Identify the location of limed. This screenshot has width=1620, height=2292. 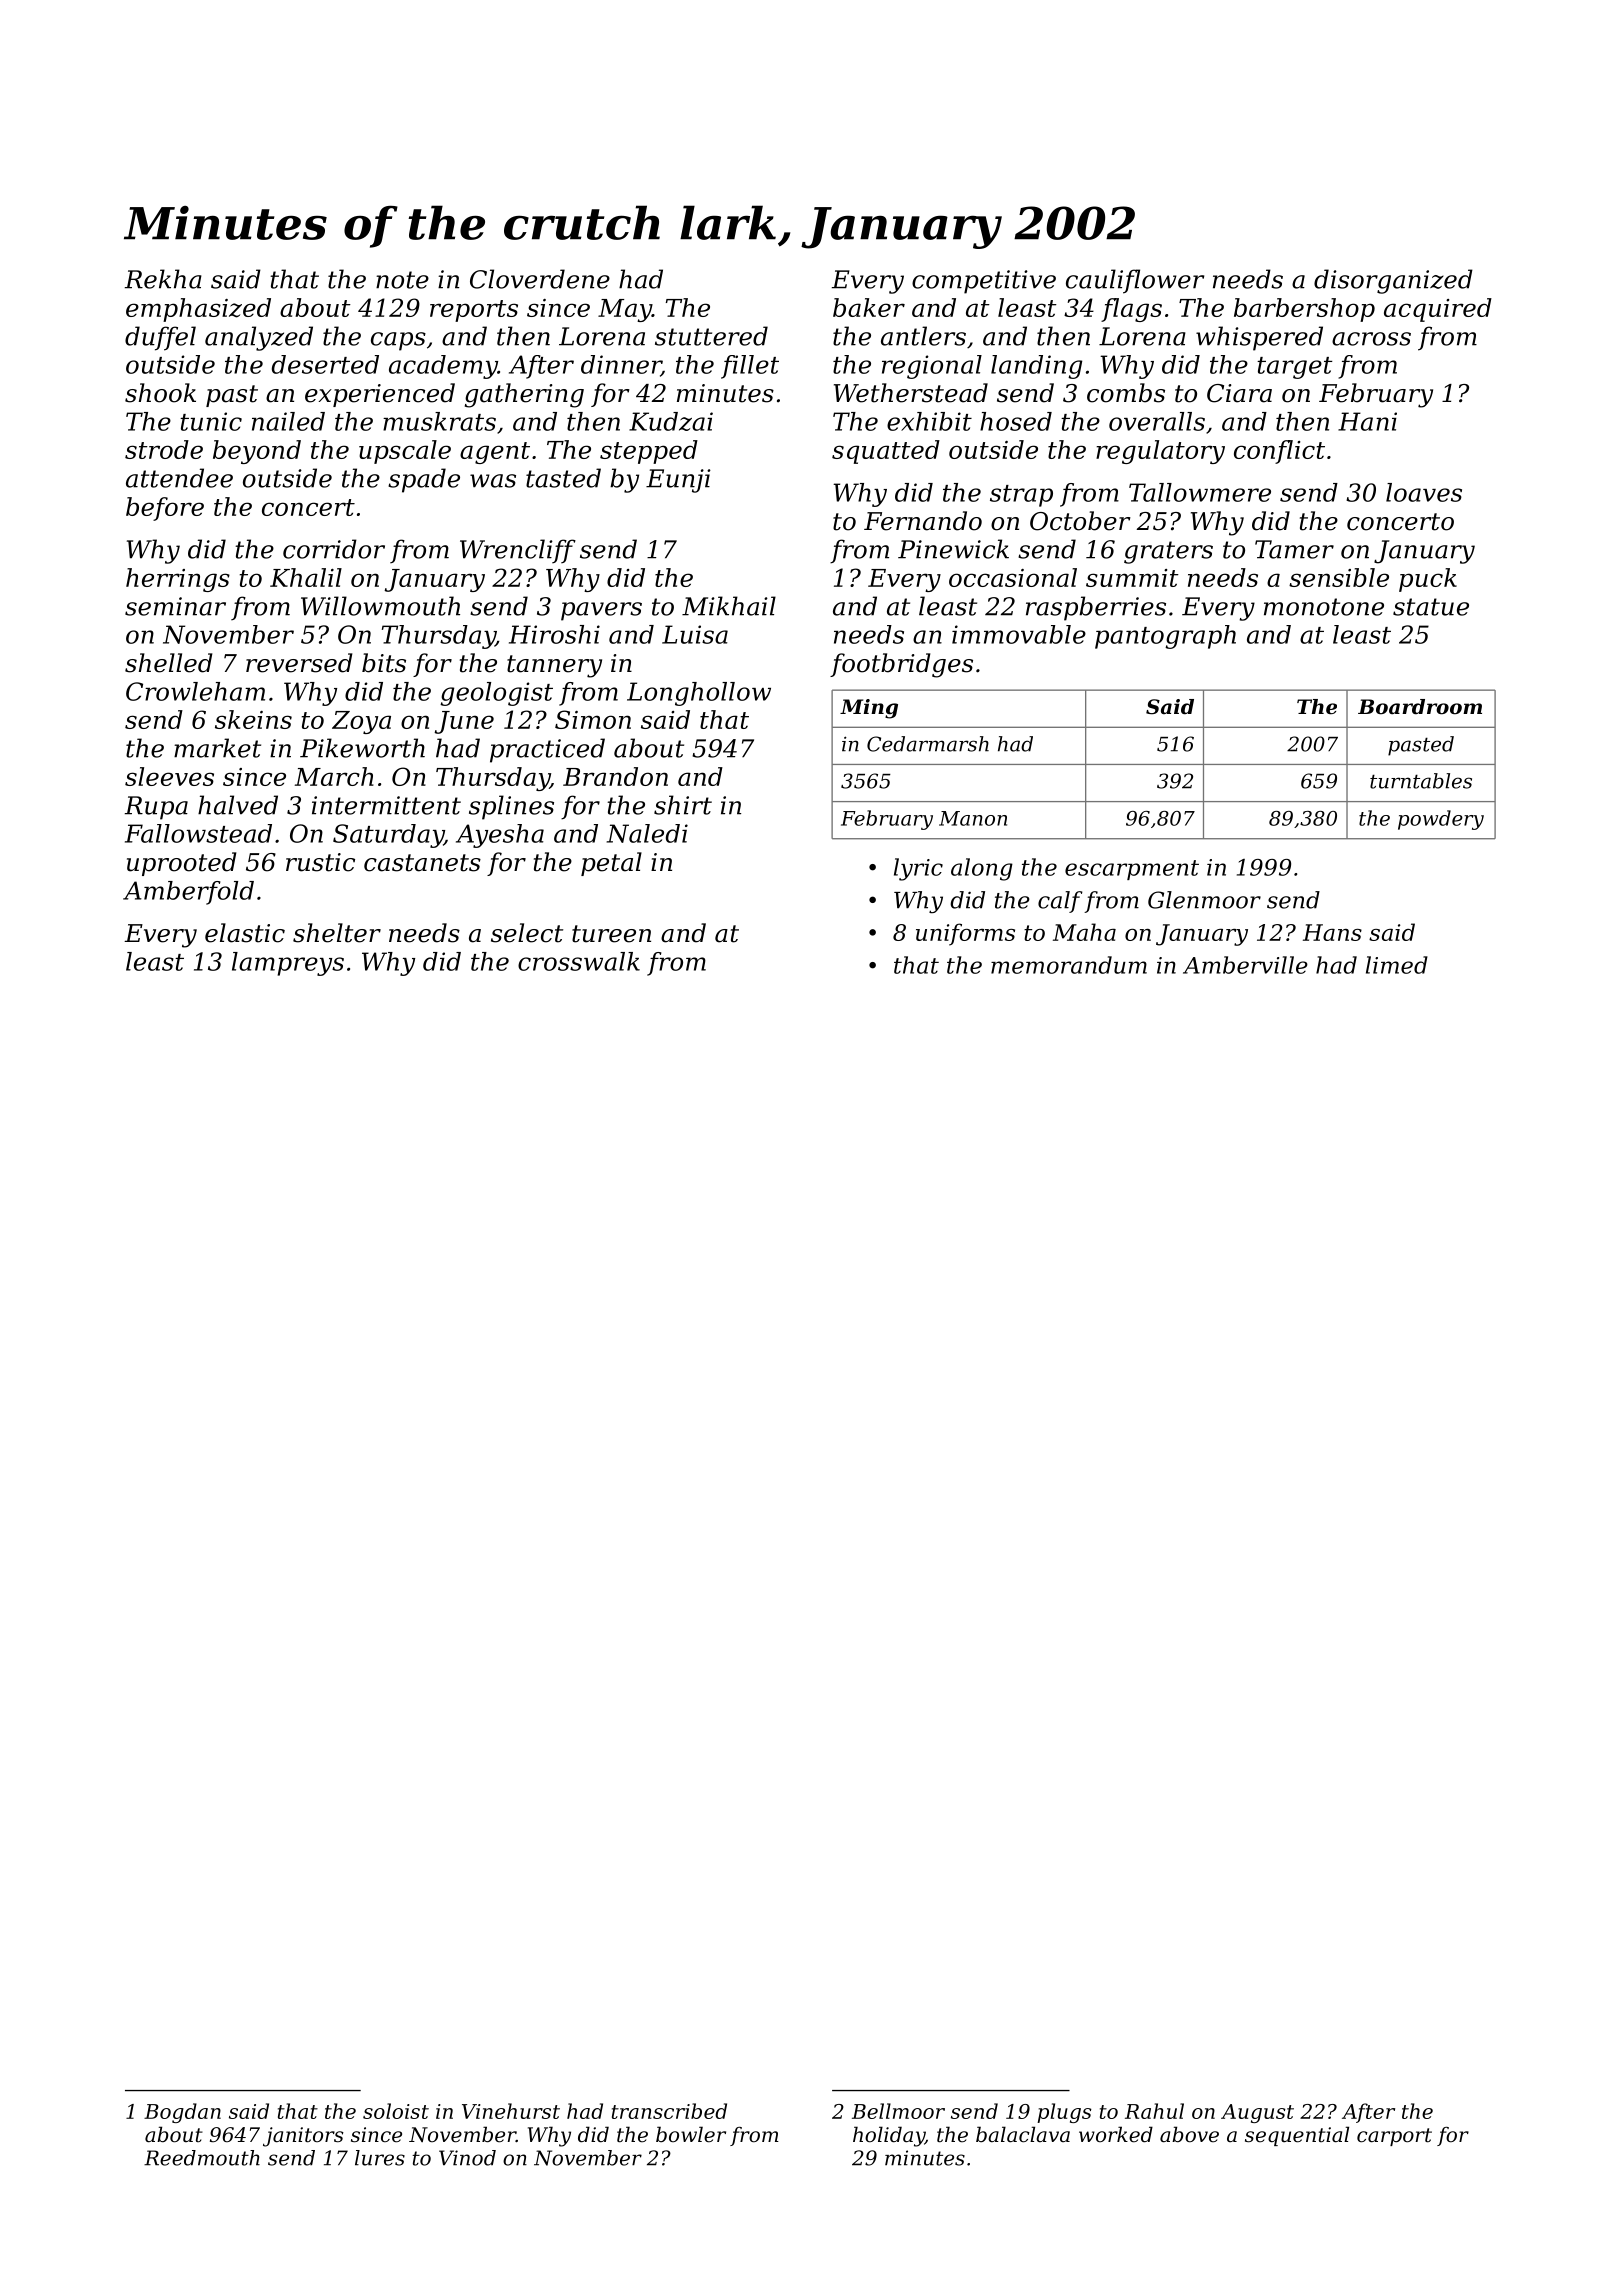
(1397, 965).
